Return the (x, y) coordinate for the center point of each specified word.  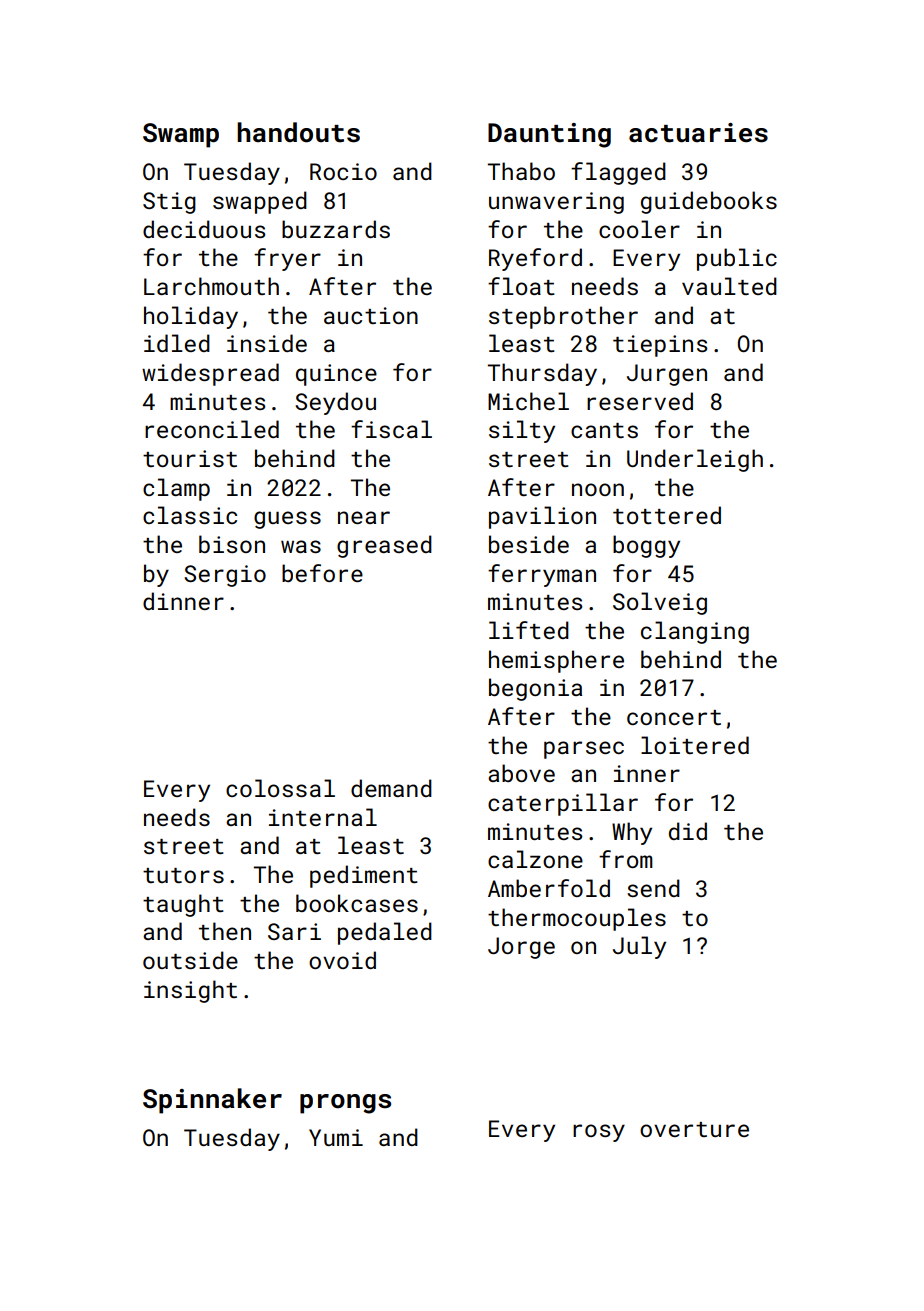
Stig (169, 203)
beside (529, 544)
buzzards (336, 229)
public (737, 259)
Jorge (521, 948)
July (639, 947)
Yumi (336, 1137)
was (301, 546)
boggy (646, 546)
